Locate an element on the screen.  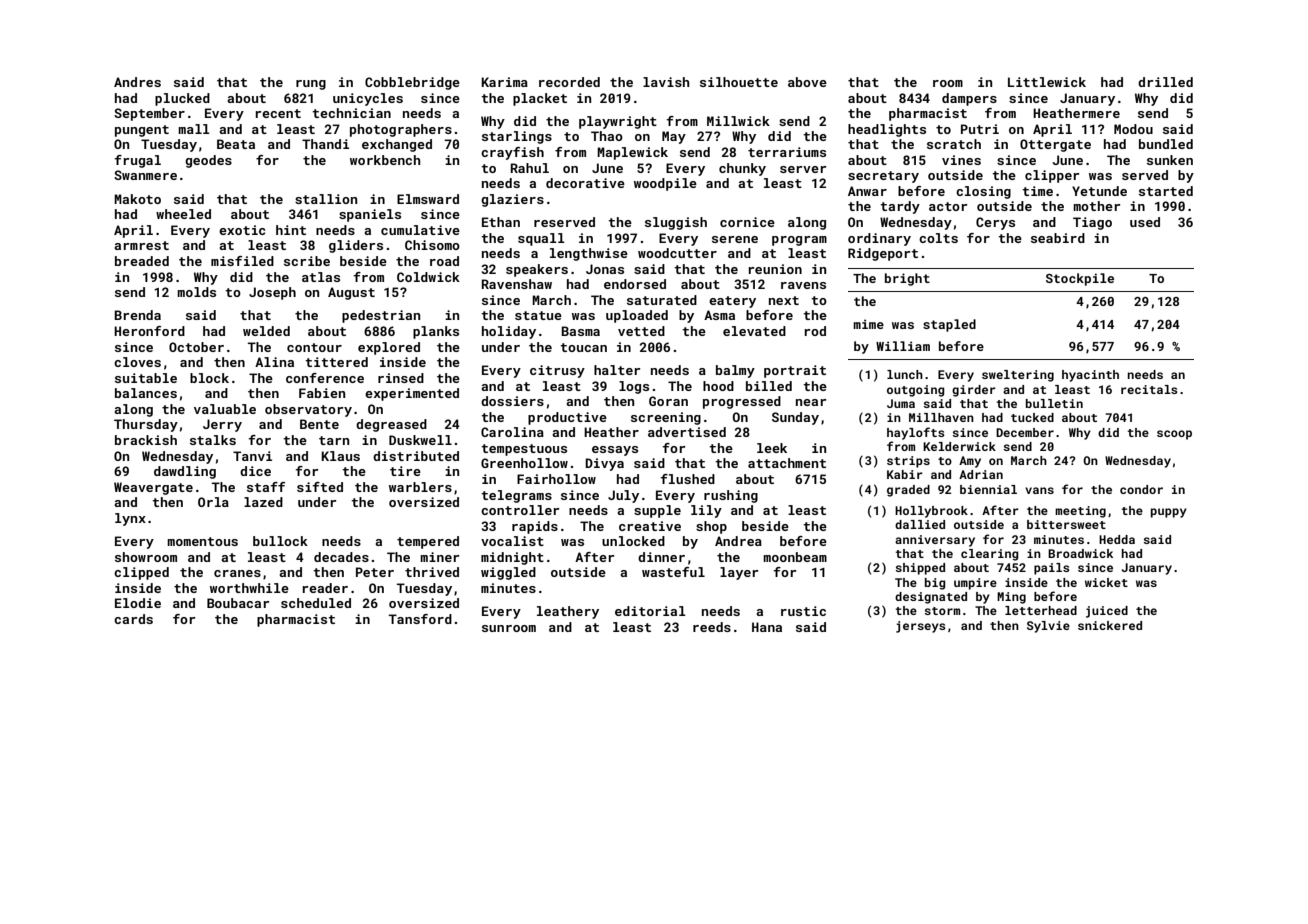
Jerry is located at coordinates (222, 425).
